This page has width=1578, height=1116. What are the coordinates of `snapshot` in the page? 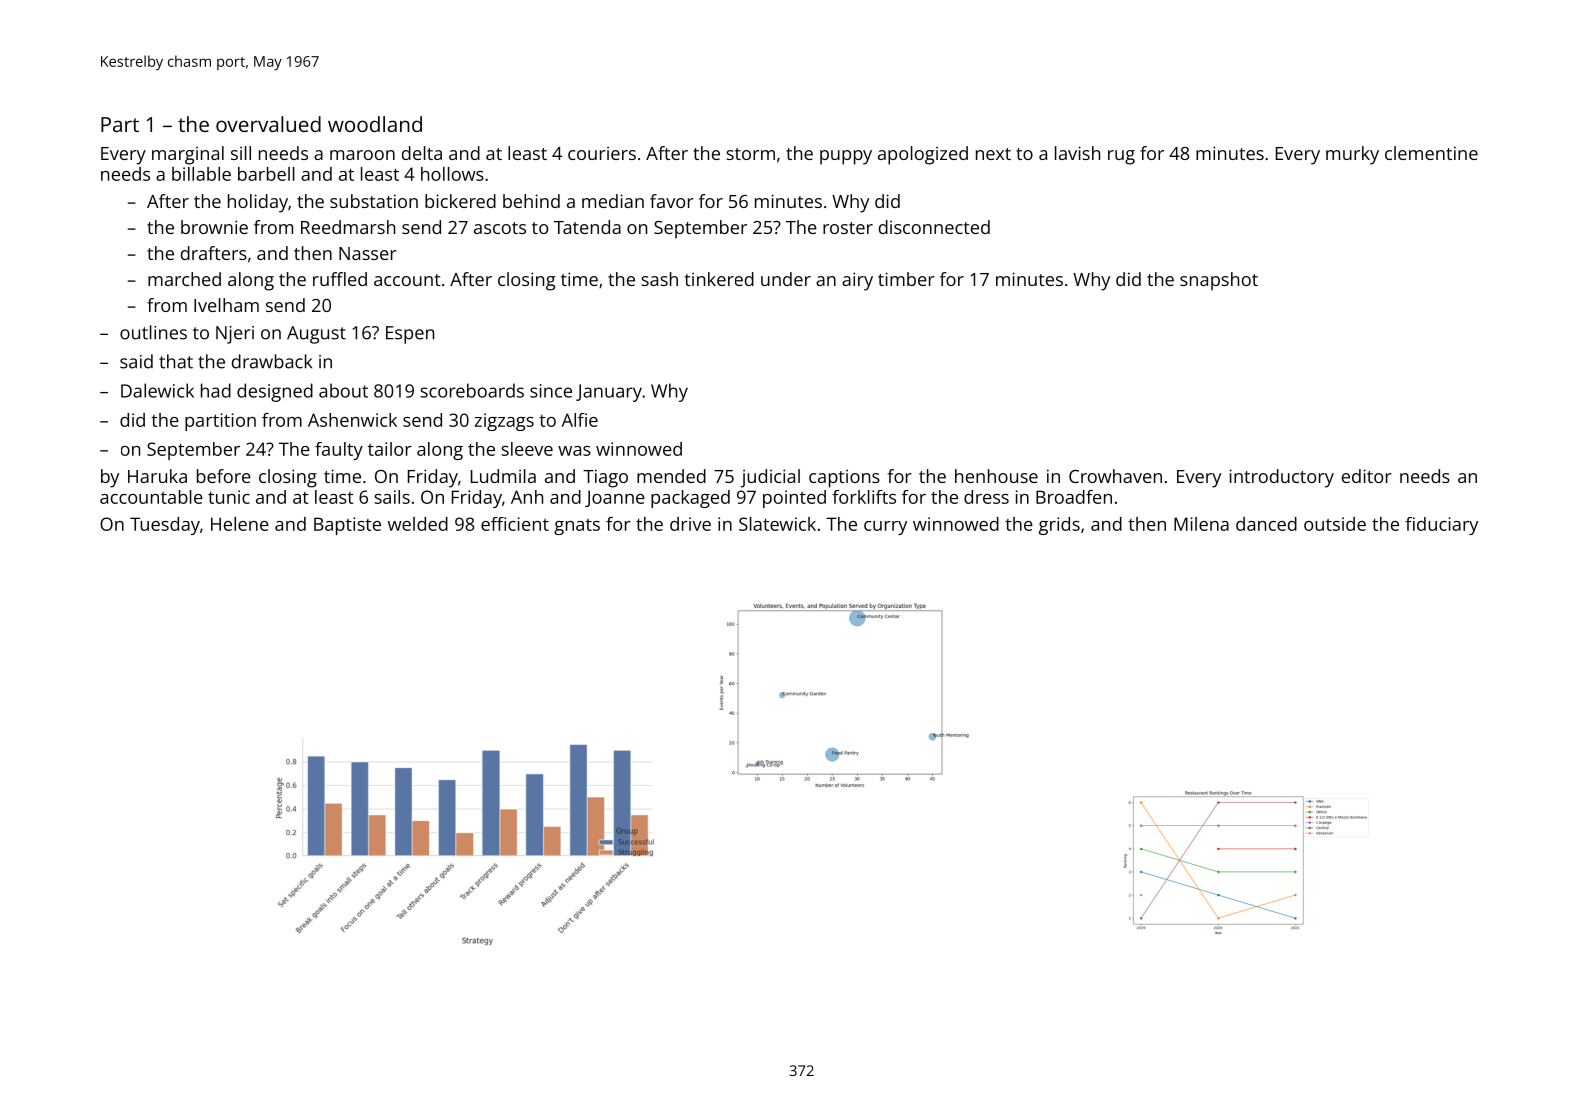 It's located at (1219, 281).
